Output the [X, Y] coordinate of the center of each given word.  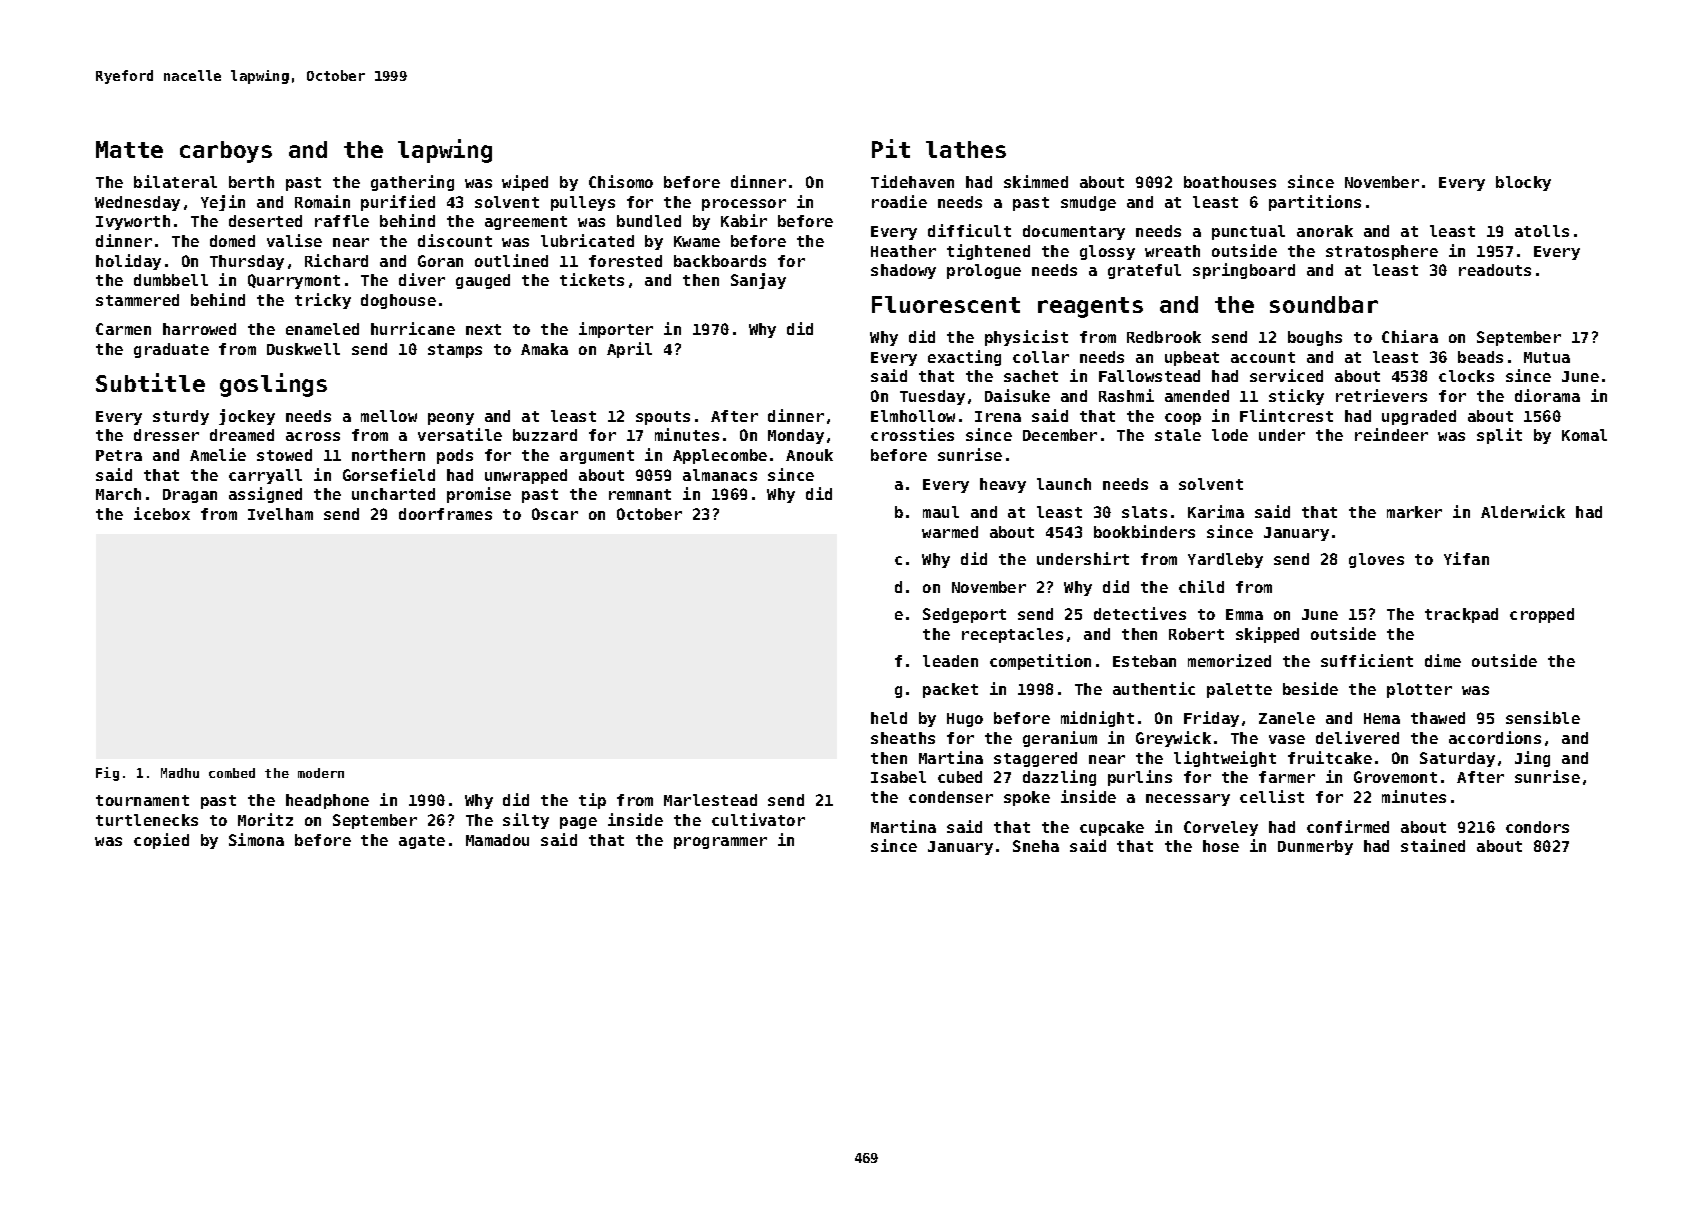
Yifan [1466, 558]
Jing [1532, 759]
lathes [966, 149]
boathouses [1230, 182]
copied [161, 841]
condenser [951, 797]
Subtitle [150, 382]
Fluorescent [946, 304]
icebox [162, 513]
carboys [226, 152]
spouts [663, 418]
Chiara [1410, 336]
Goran [440, 261]
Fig [107, 774]
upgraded [1419, 417]
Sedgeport [964, 615]
